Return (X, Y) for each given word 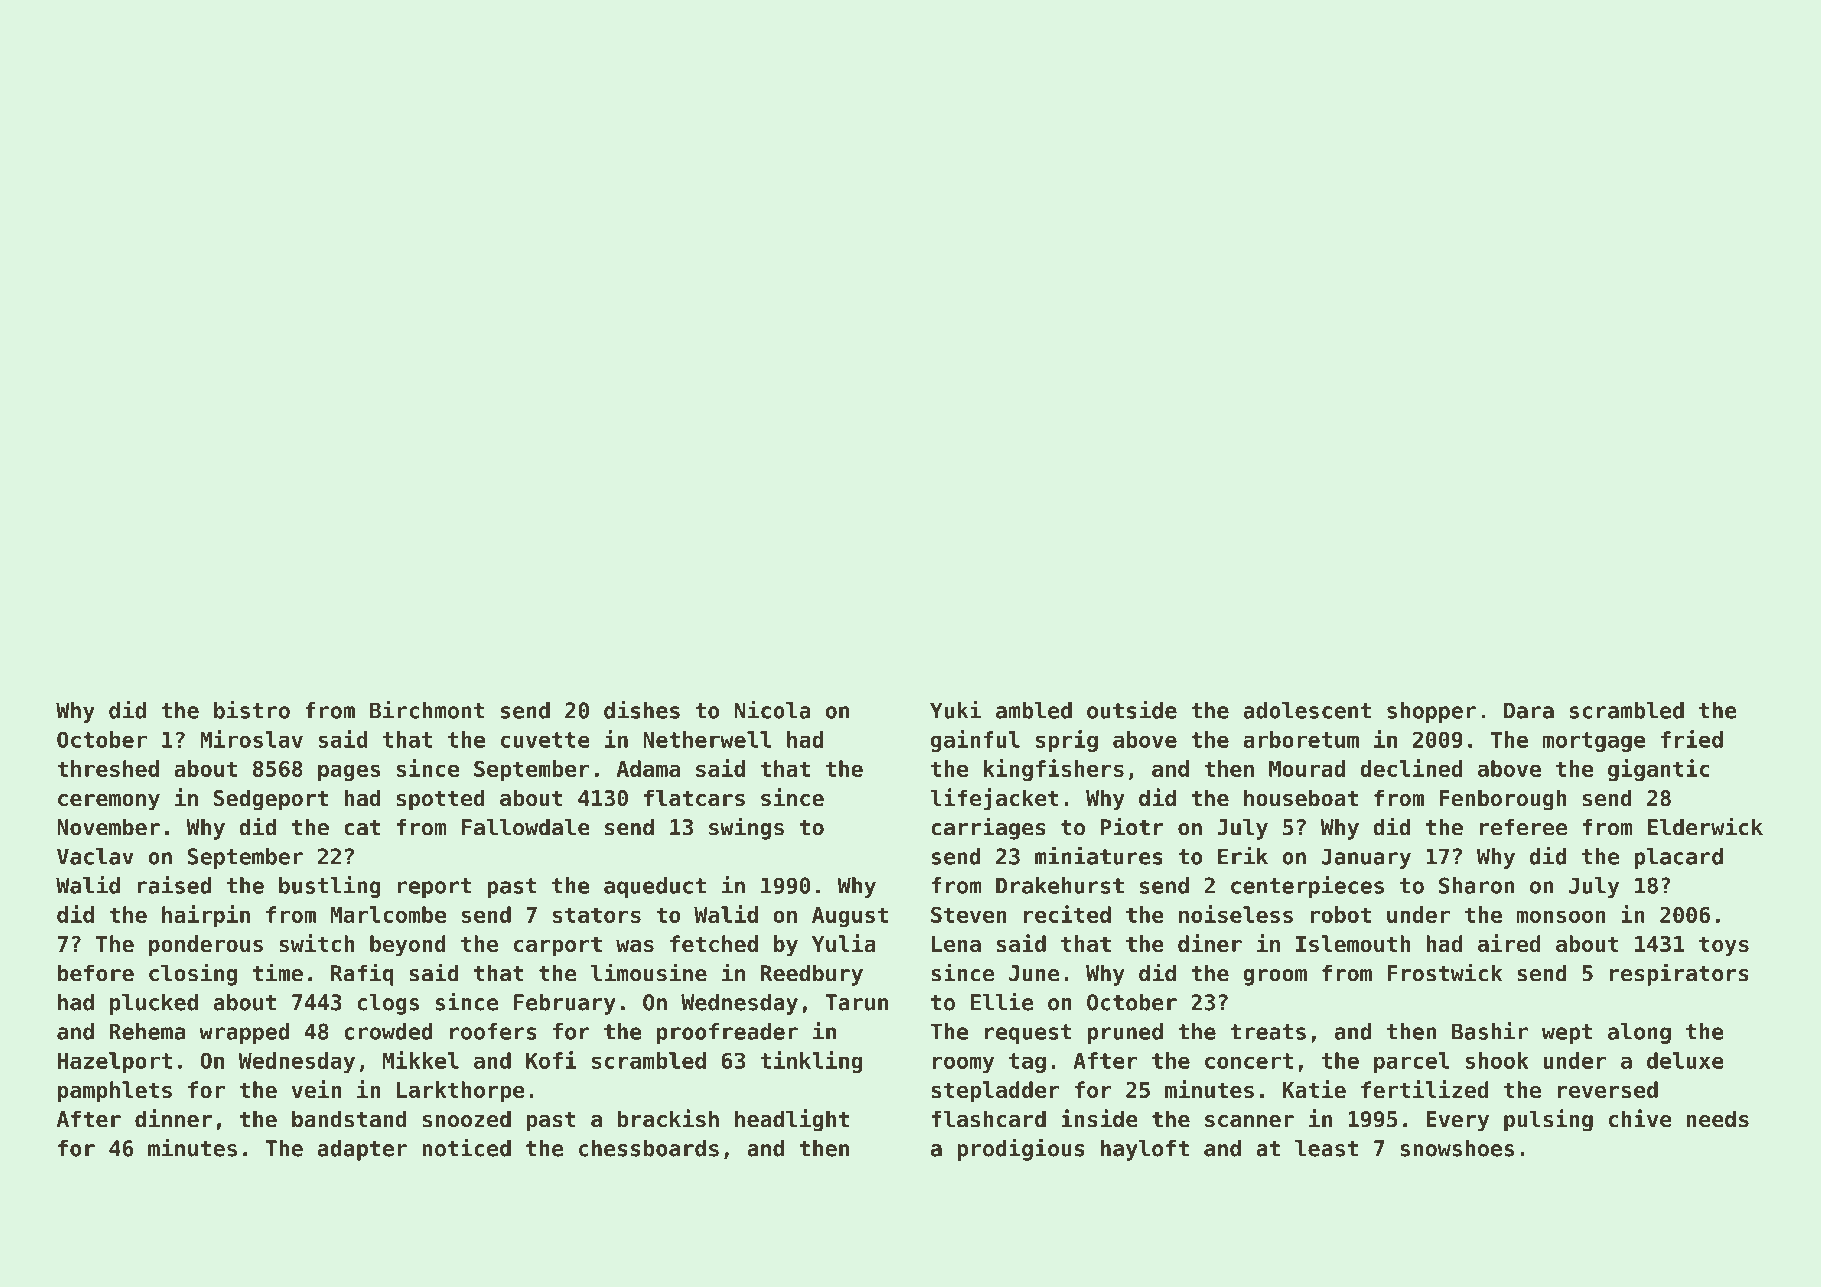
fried (1692, 739)
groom (1275, 977)
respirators (1679, 974)
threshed (108, 768)
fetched (714, 943)
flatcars (694, 798)
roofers (493, 1031)
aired (1509, 943)
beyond (408, 946)
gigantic (1659, 770)
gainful (975, 741)
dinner (173, 1118)
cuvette (545, 740)
